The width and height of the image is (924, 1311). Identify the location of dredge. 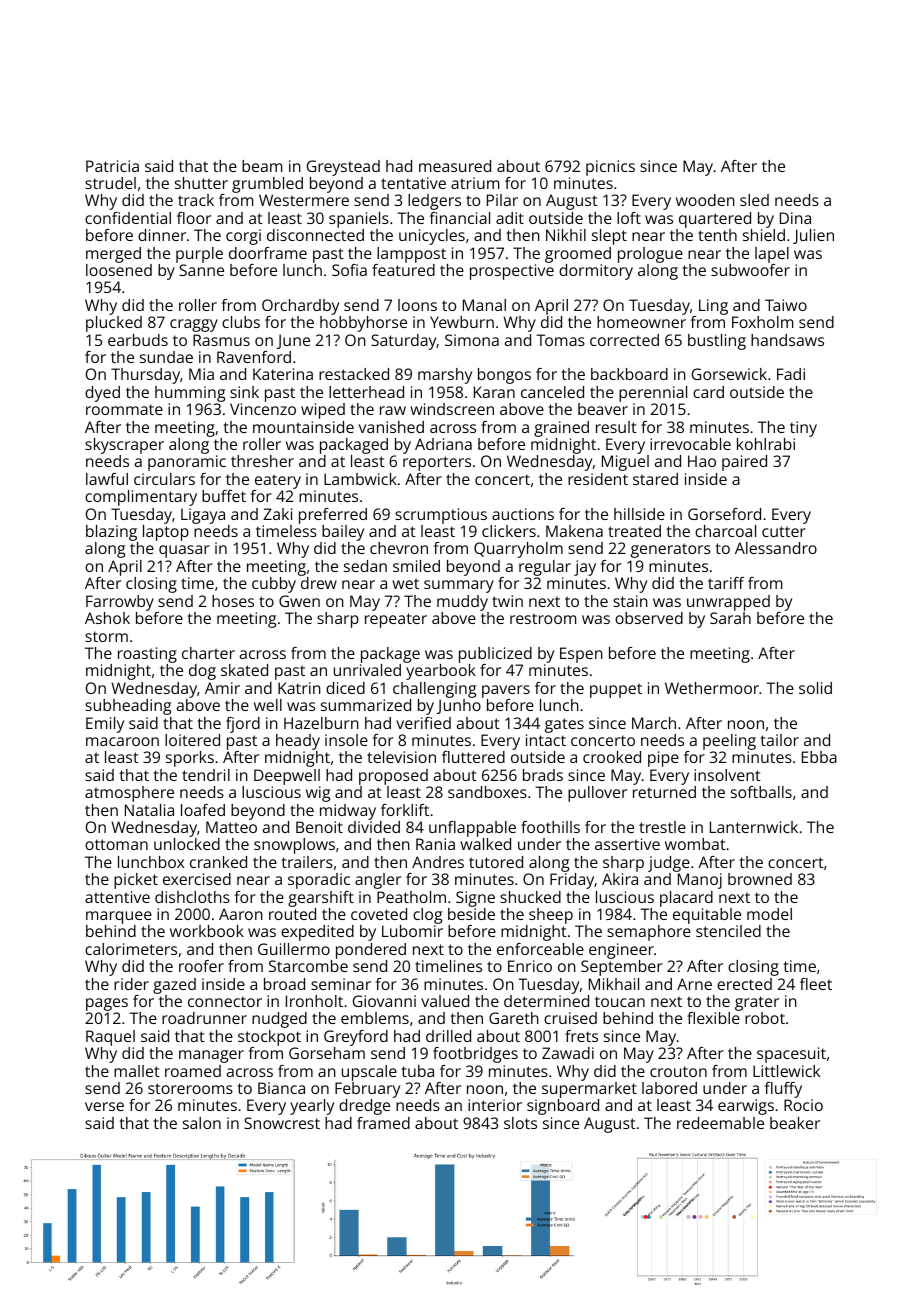
(364, 1107).
